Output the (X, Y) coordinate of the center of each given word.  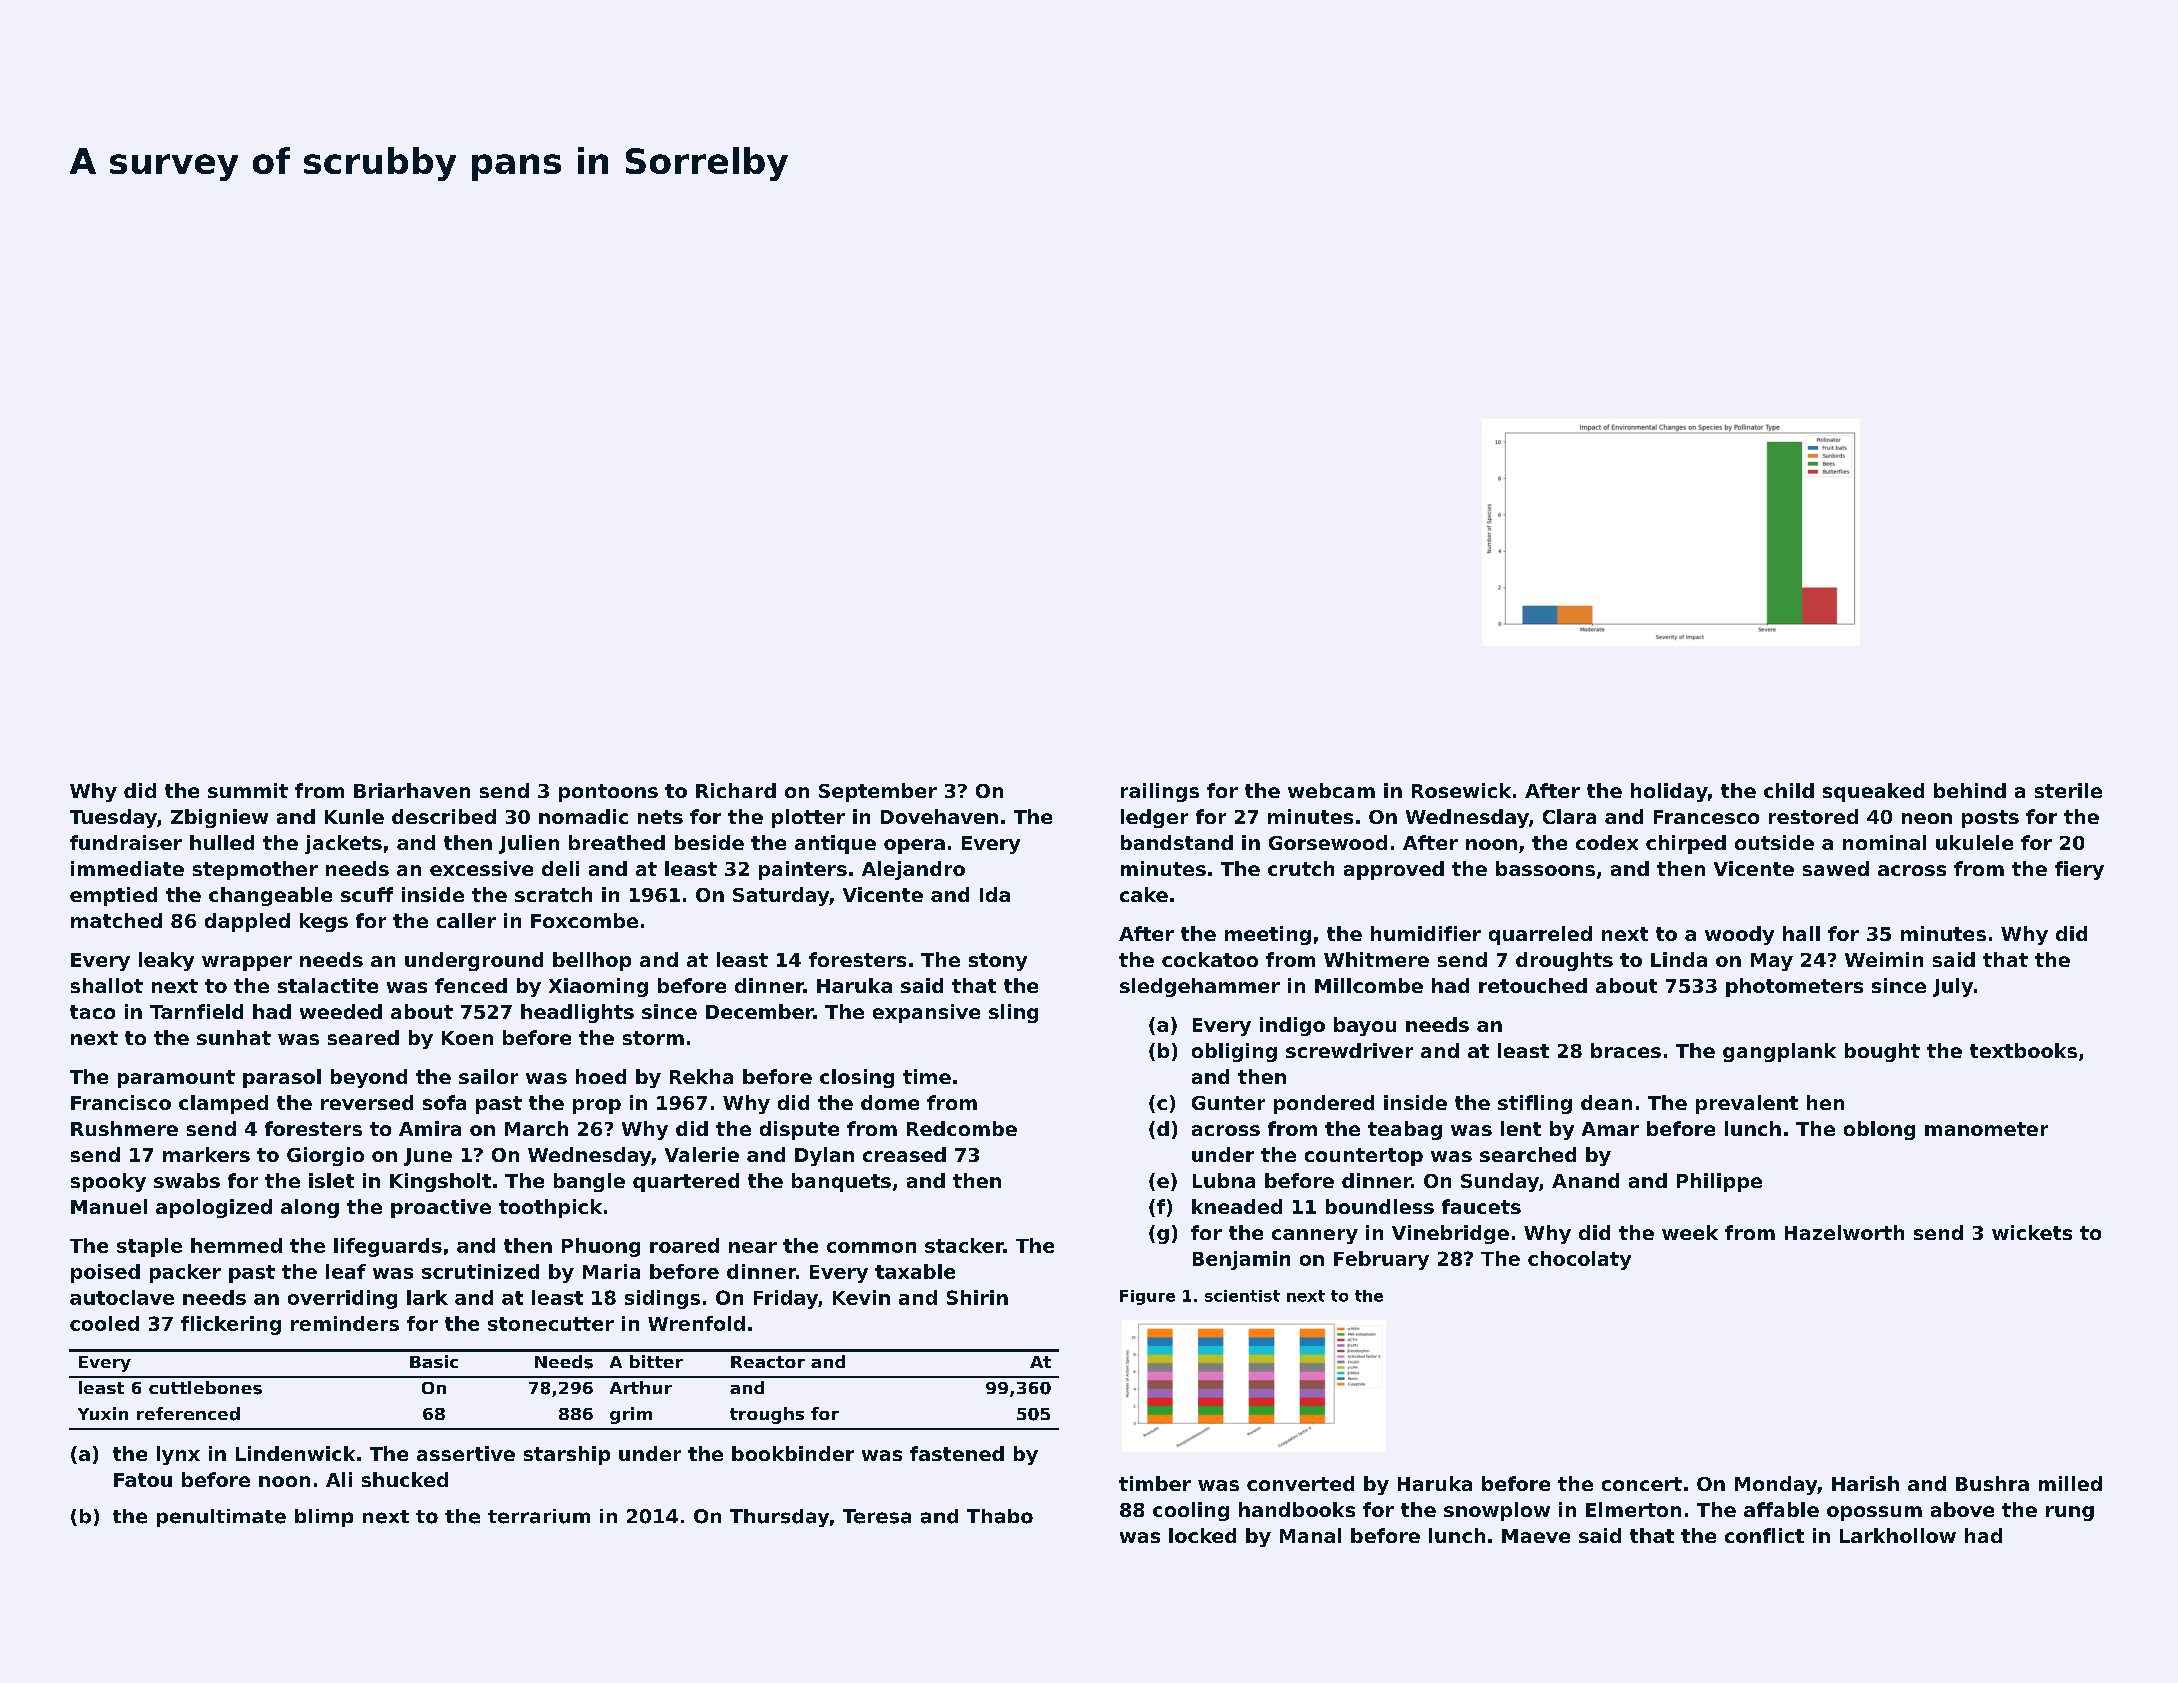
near (753, 1247)
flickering (231, 1325)
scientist (1242, 1296)
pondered (1324, 1104)
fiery (2079, 870)
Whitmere (1376, 959)
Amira (430, 1128)
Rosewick (1461, 790)
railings (1160, 792)
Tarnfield (196, 1011)
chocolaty (1579, 1260)
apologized (214, 1208)
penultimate (221, 1518)
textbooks (2023, 1050)
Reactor (768, 1362)
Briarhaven (412, 790)
